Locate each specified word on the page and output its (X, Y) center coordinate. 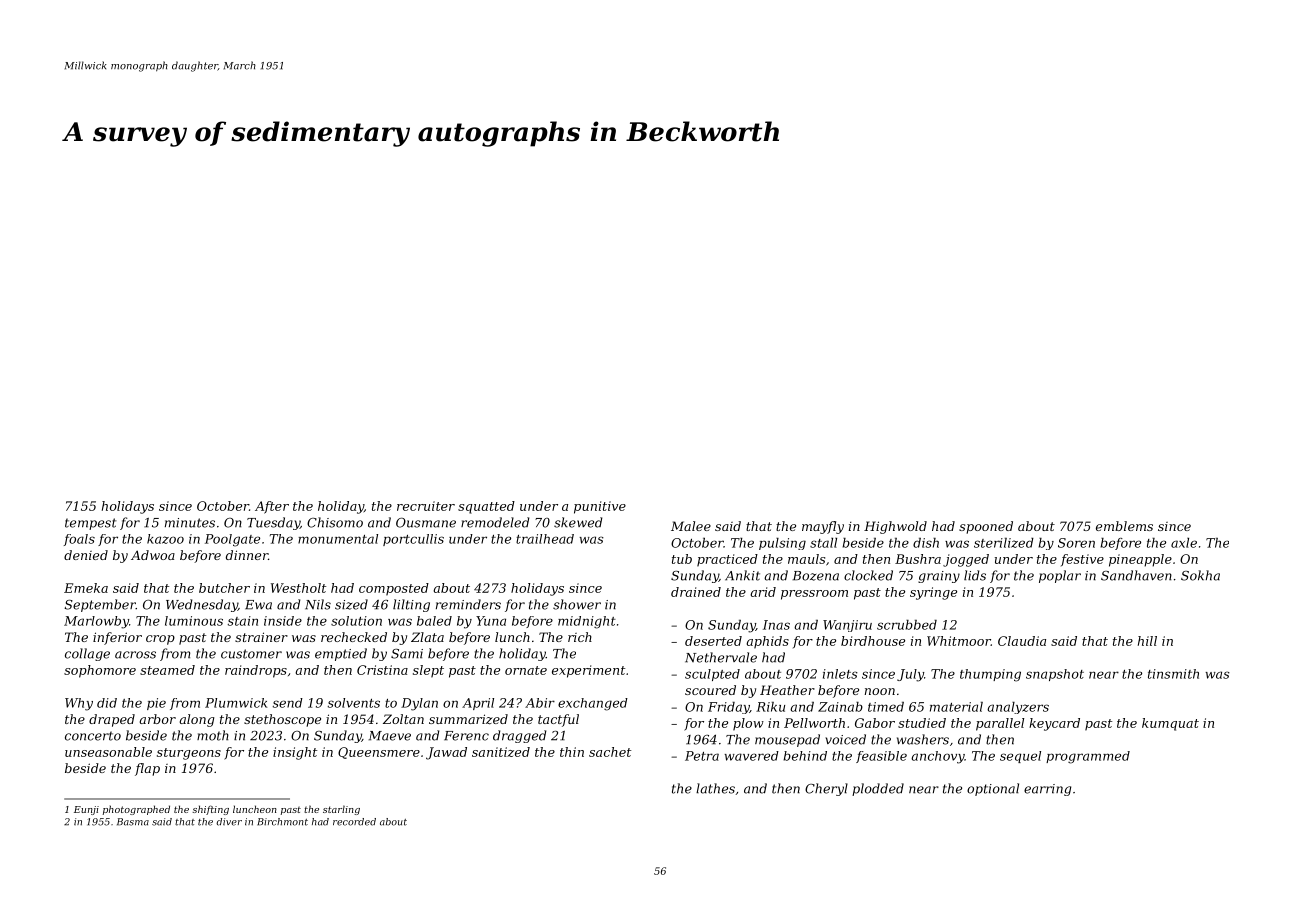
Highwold (895, 527)
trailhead (545, 539)
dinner (247, 555)
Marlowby (96, 622)
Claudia (1022, 641)
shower (577, 604)
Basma (133, 822)
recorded (354, 822)
